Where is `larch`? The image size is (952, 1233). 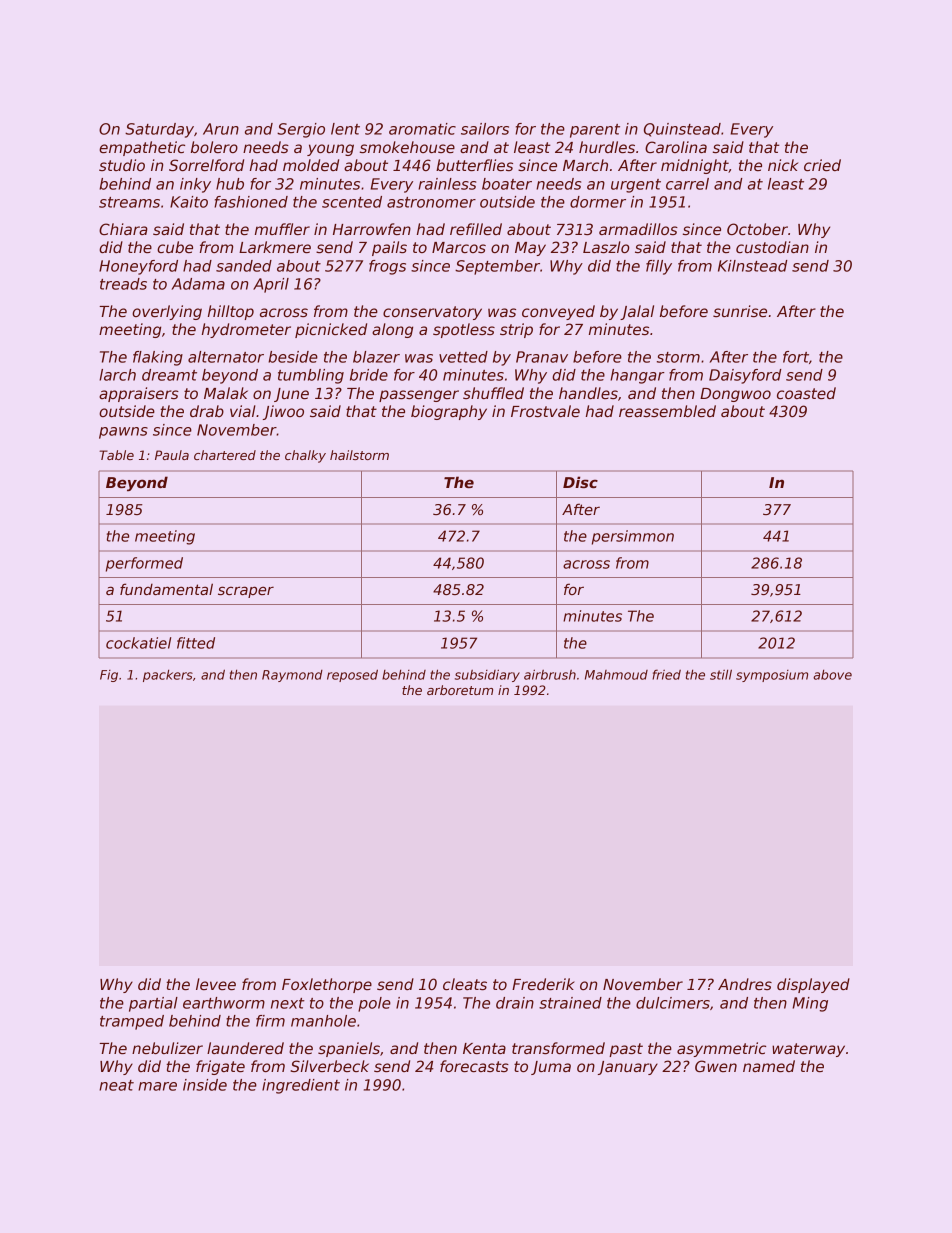
larch is located at coordinates (117, 375).
